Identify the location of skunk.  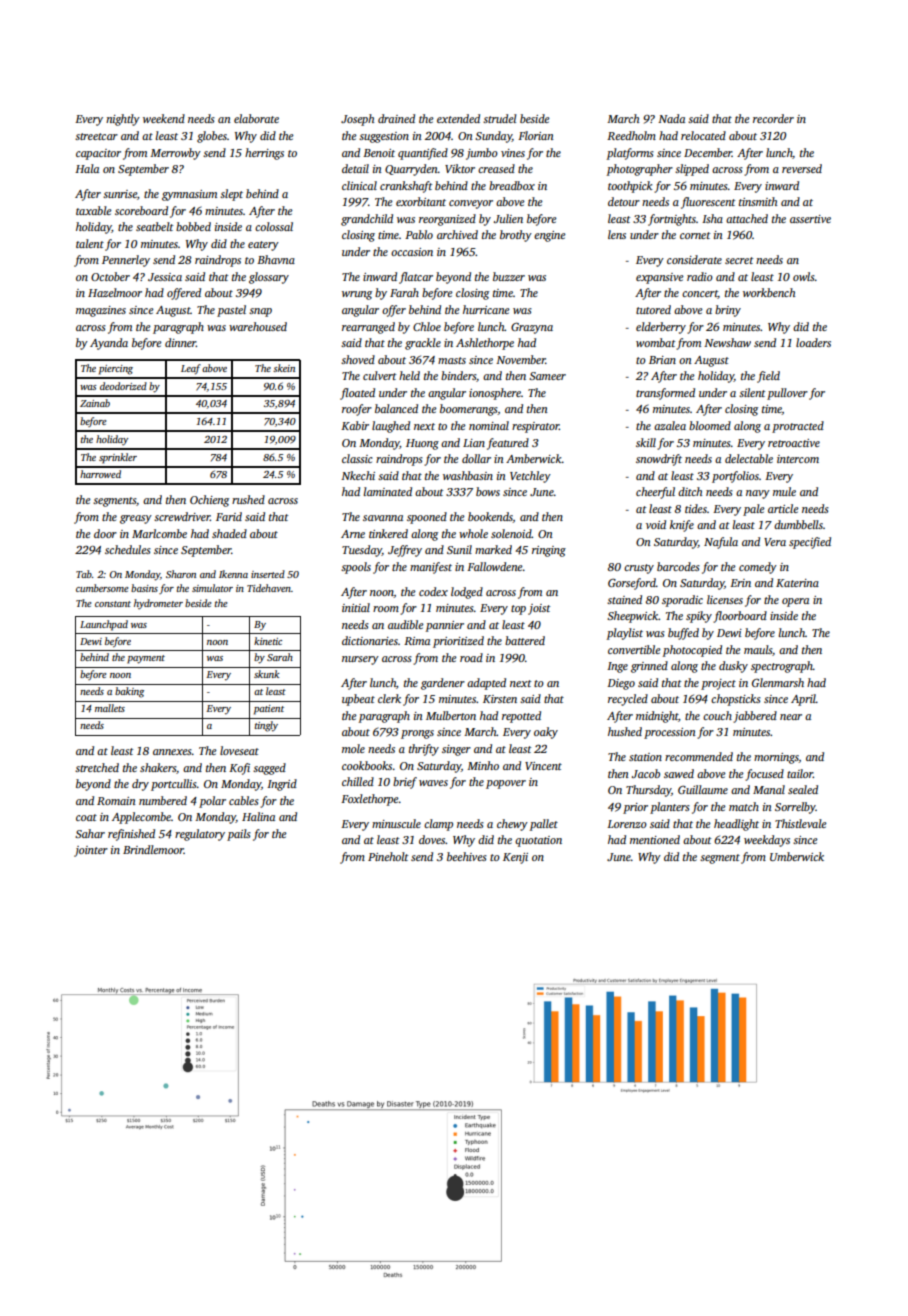
(267, 674).
